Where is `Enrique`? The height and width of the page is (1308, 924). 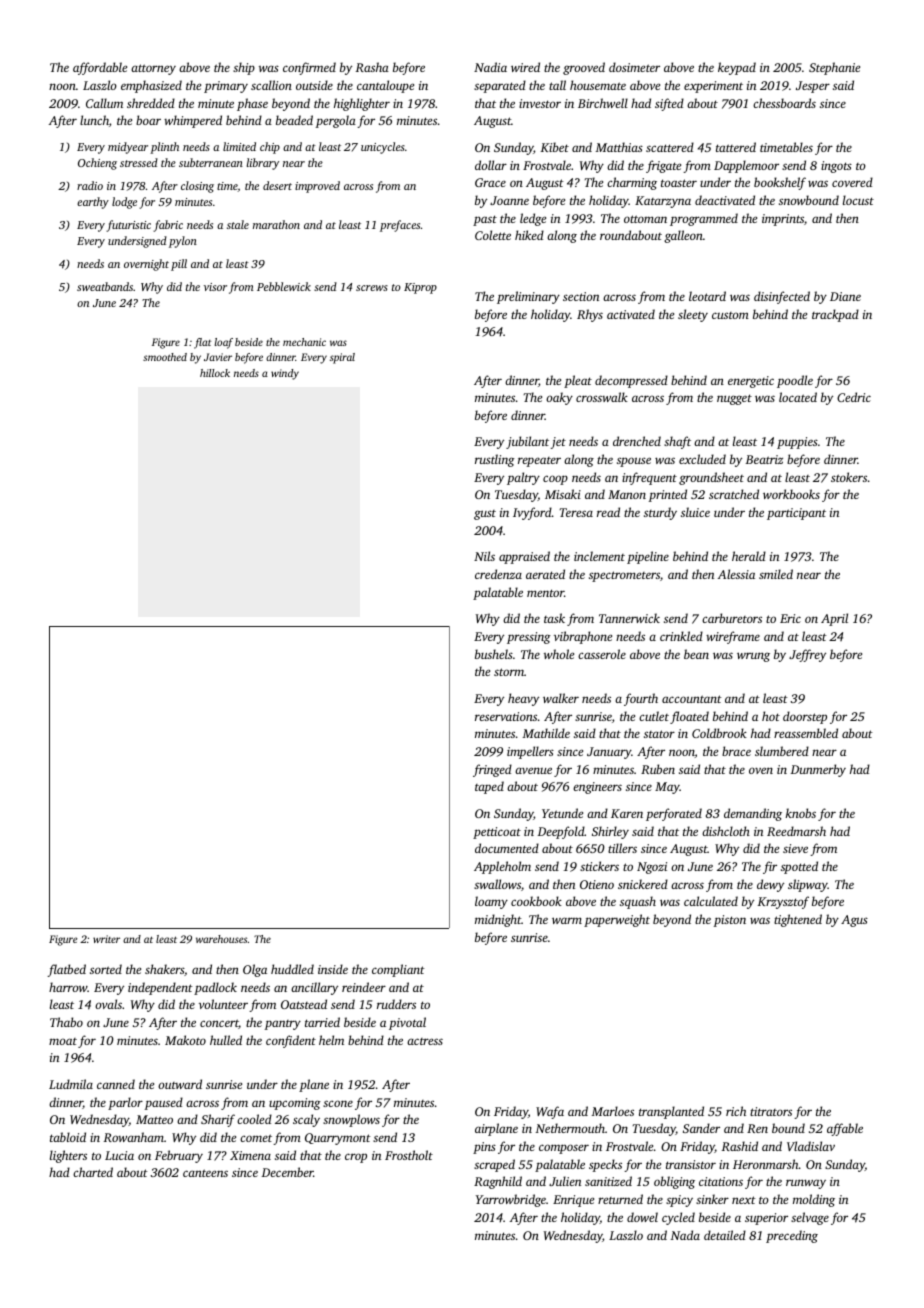
Enrique is located at coordinates (573, 1201).
